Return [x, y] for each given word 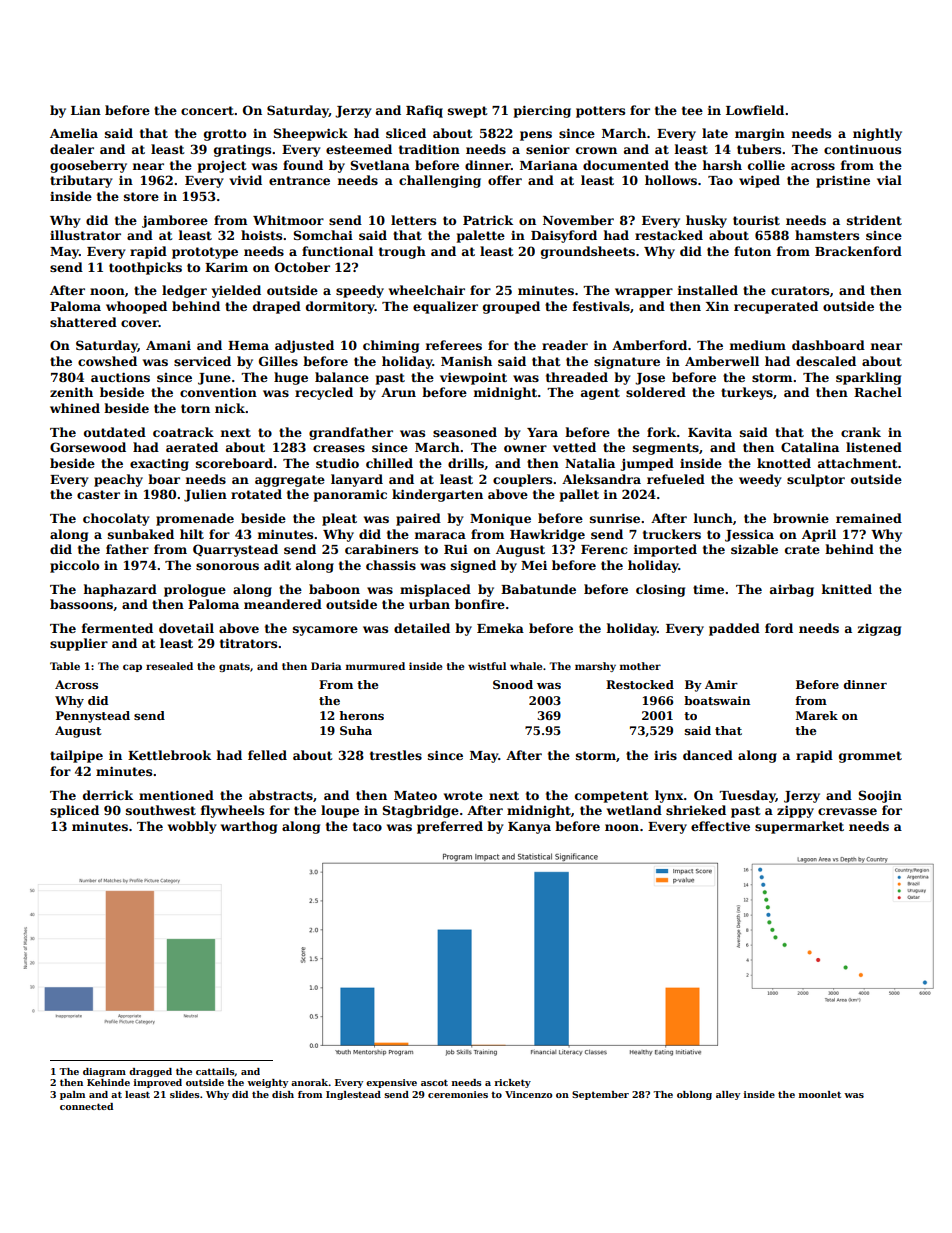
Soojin [880, 796]
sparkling [868, 378]
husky [706, 221]
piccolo [74, 566]
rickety [512, 1083]
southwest [161, 810]
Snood [513, 684]
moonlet [820, 1094]
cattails [215, 1071]
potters [600, 112]
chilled [389, 463]
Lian [86, 110]
